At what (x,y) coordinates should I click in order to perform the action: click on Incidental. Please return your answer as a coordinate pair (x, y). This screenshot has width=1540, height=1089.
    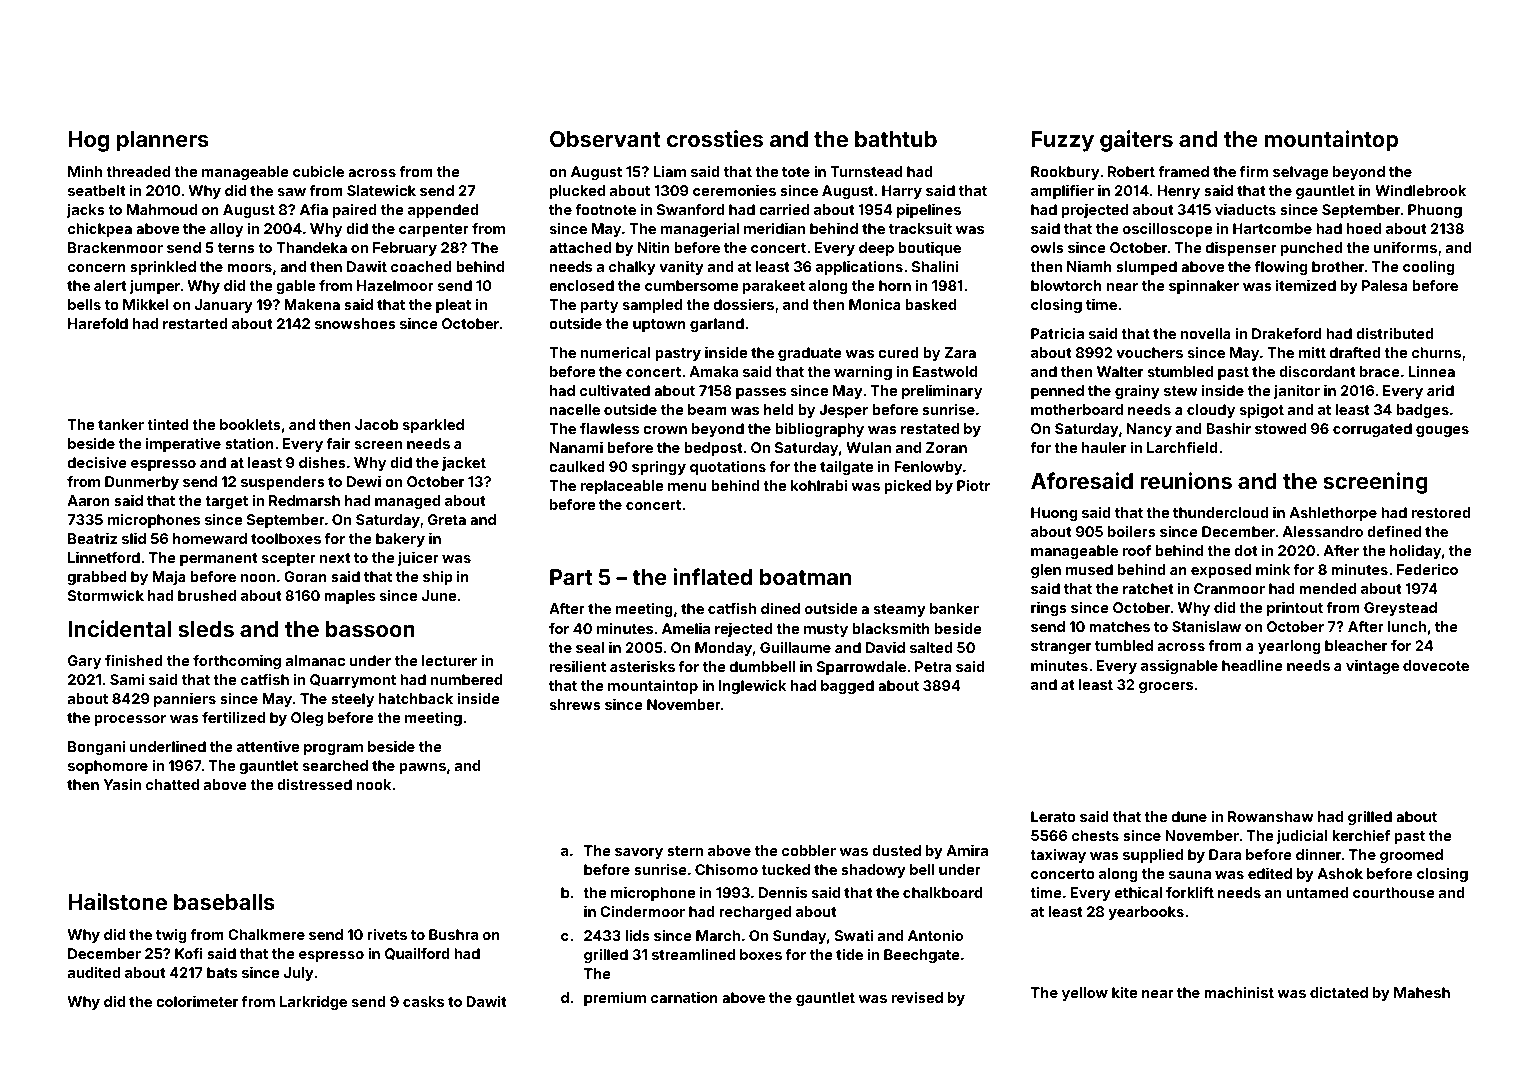
    Looking at the image, I should click on (119, 628).
